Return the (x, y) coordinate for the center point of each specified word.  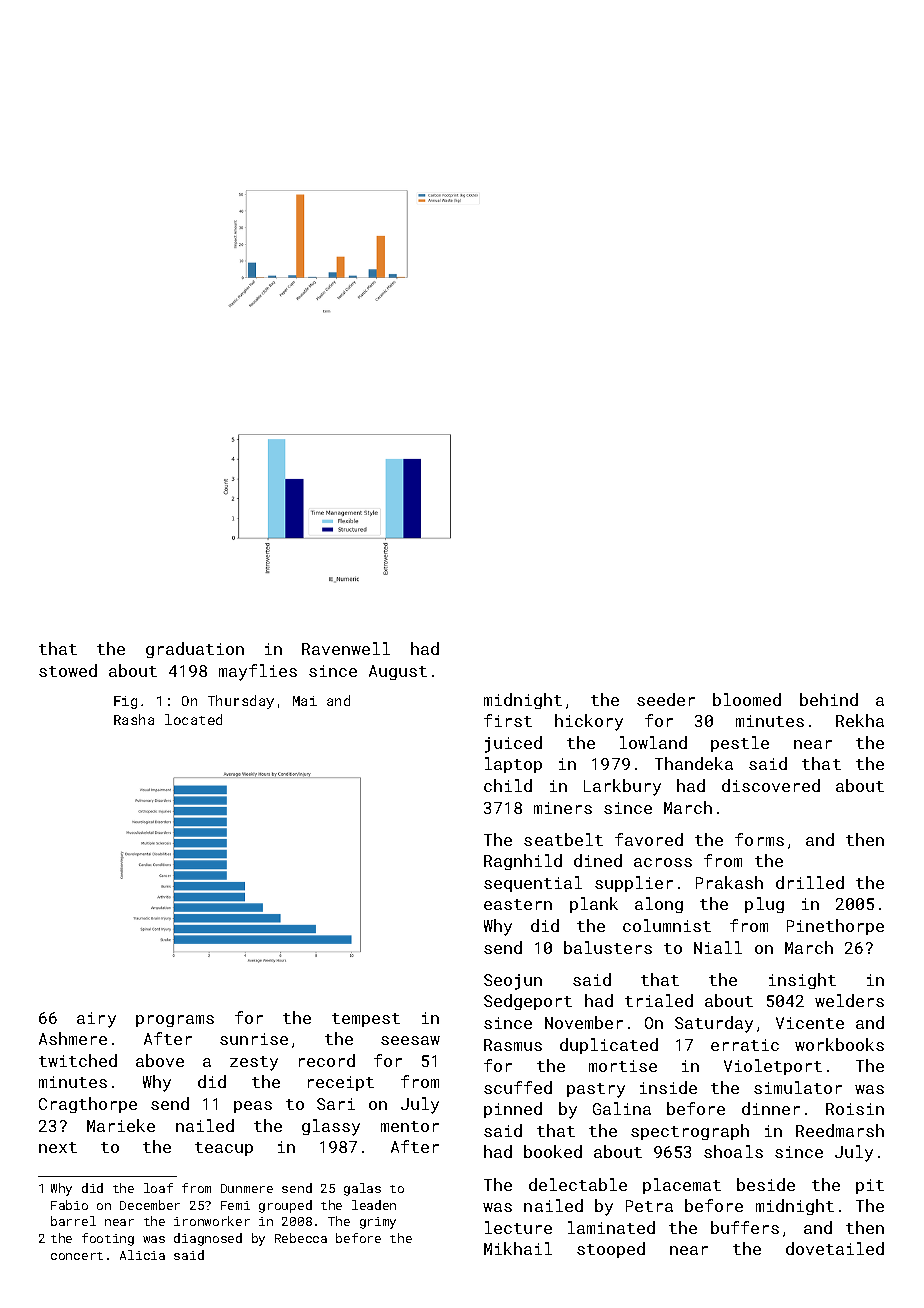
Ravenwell (346, 648)
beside (766, 1184)
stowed (68, 670)
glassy (331, 1127)
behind (829, 699)
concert (77, 1256)
